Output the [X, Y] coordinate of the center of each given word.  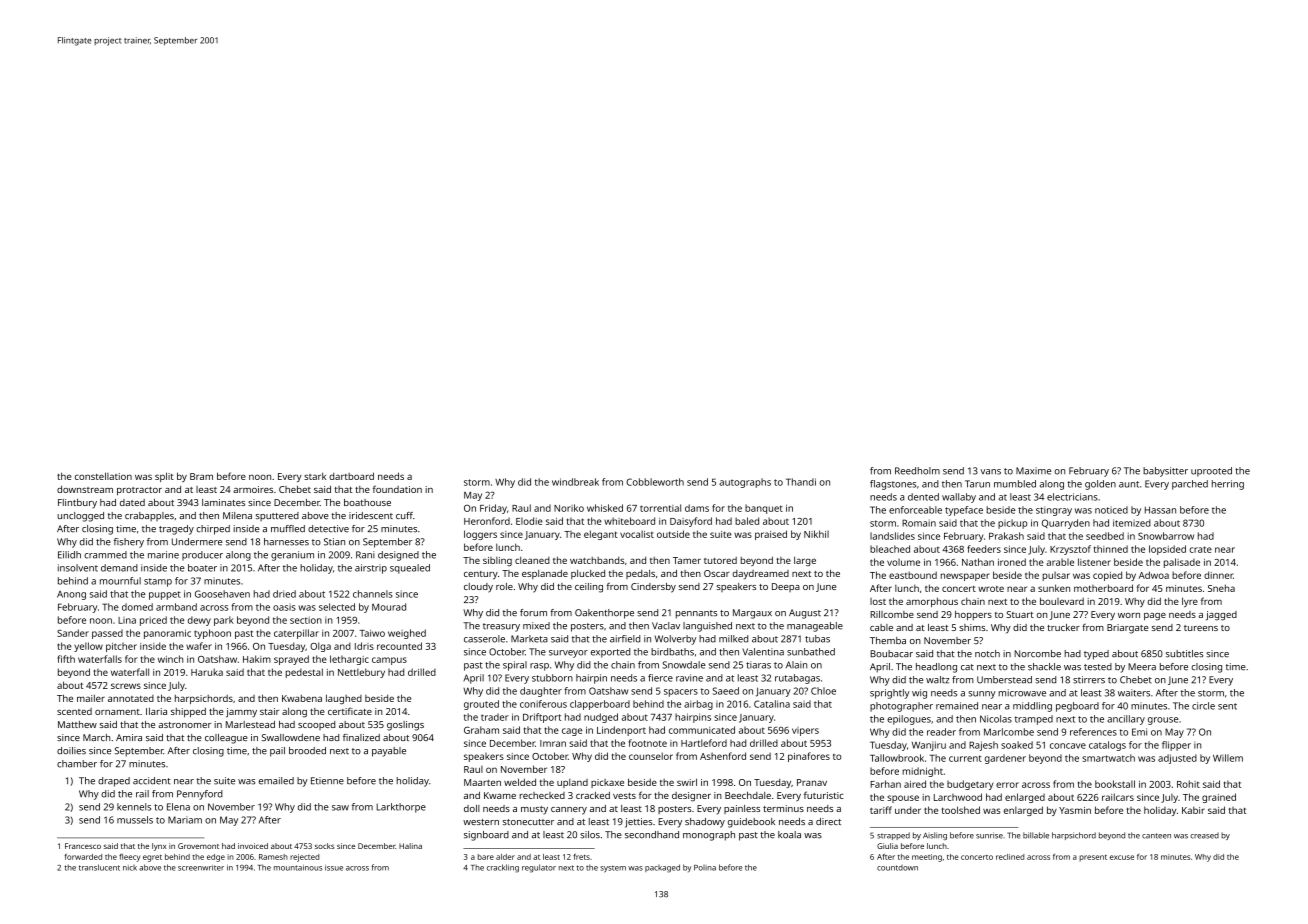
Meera [1142, 667]
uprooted [1211, 472]
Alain [796, 665]
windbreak [575, 482]
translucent [99, 867]
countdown [897, 868]
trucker [1063, 627]
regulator [539, 868]
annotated [131, 698]
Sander [73, 633]
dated [132, 502]
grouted [481, 705]
